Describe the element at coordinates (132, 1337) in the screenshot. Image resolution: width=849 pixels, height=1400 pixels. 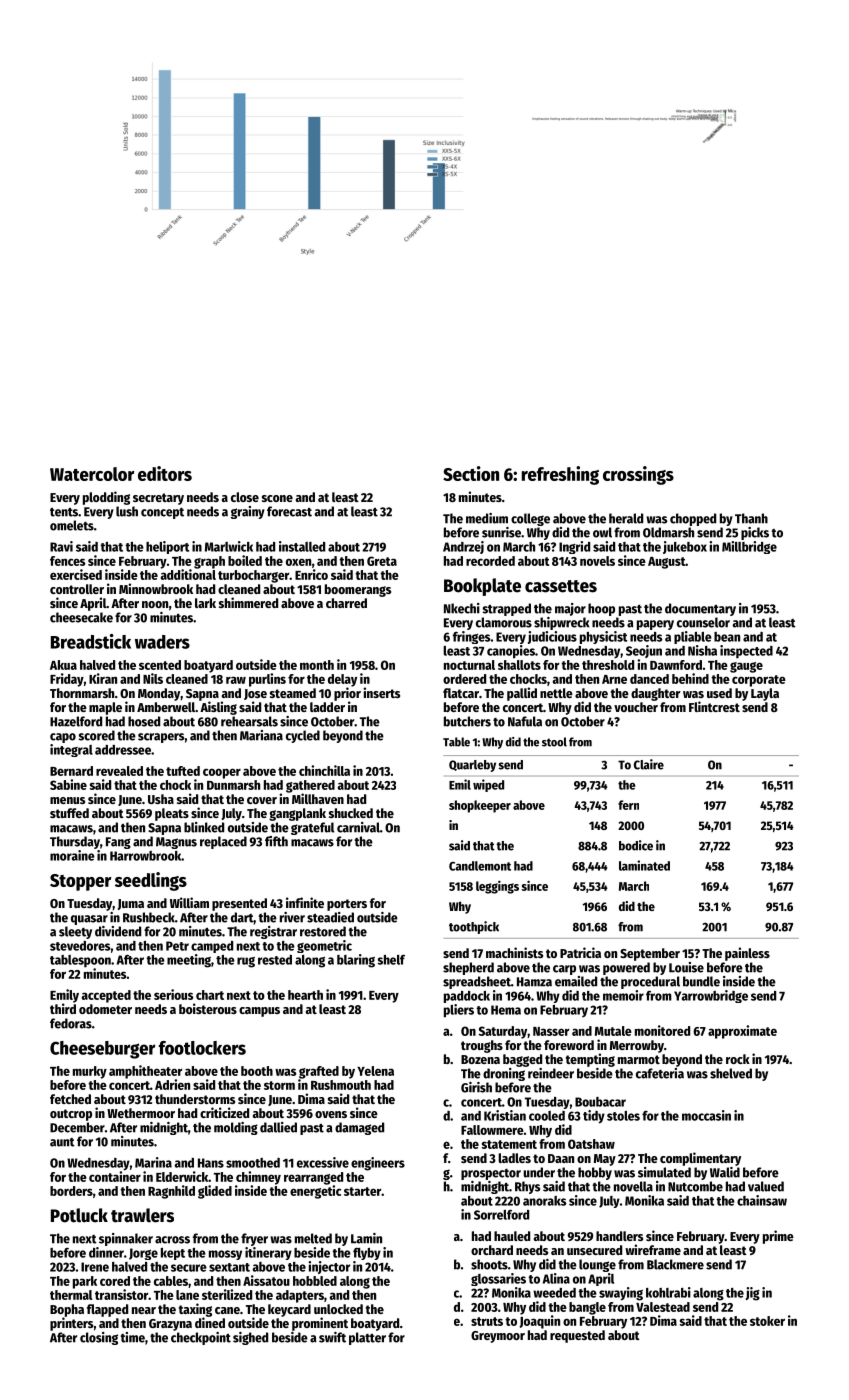
I see `time` at that location.
